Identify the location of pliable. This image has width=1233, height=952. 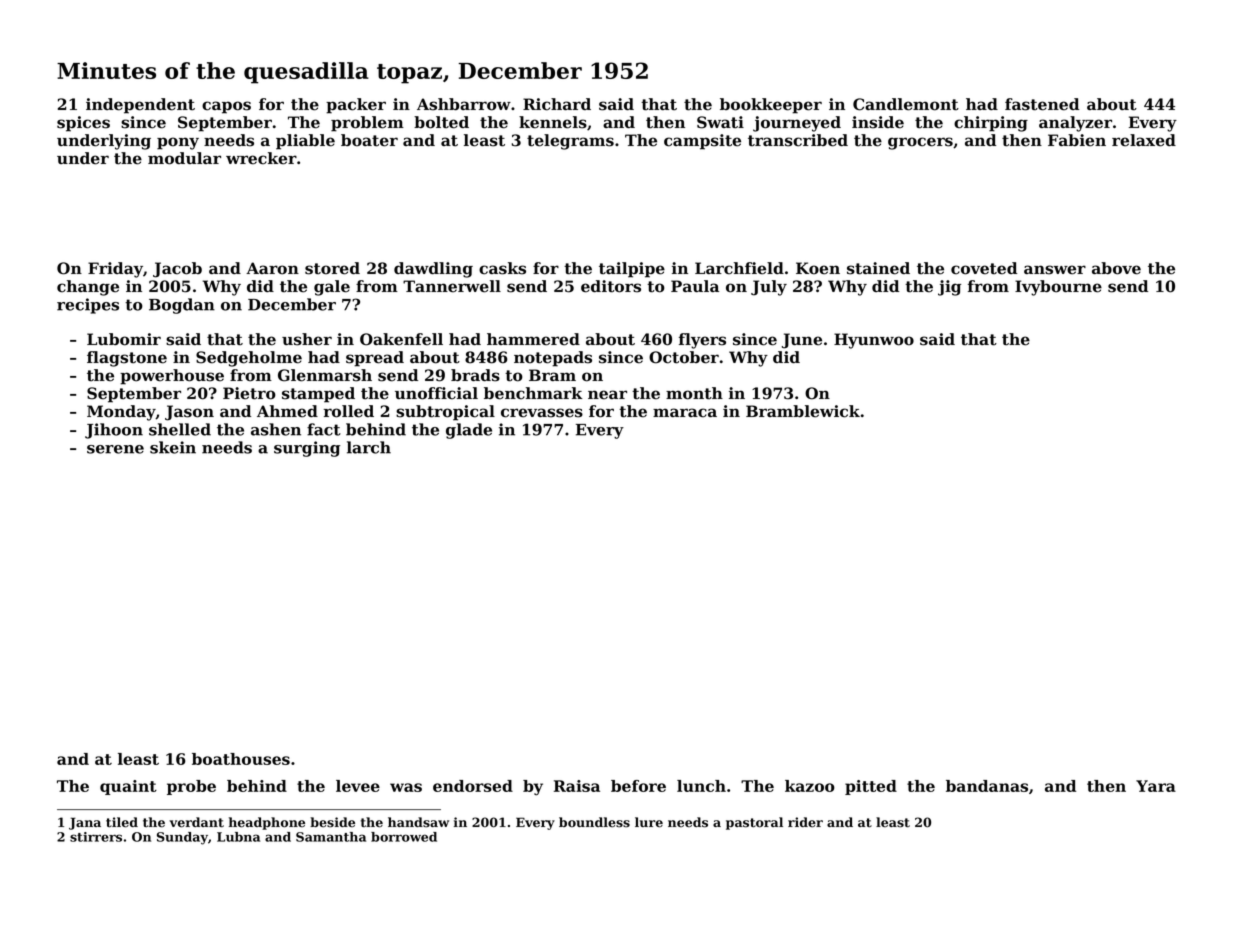
(305, 142).
